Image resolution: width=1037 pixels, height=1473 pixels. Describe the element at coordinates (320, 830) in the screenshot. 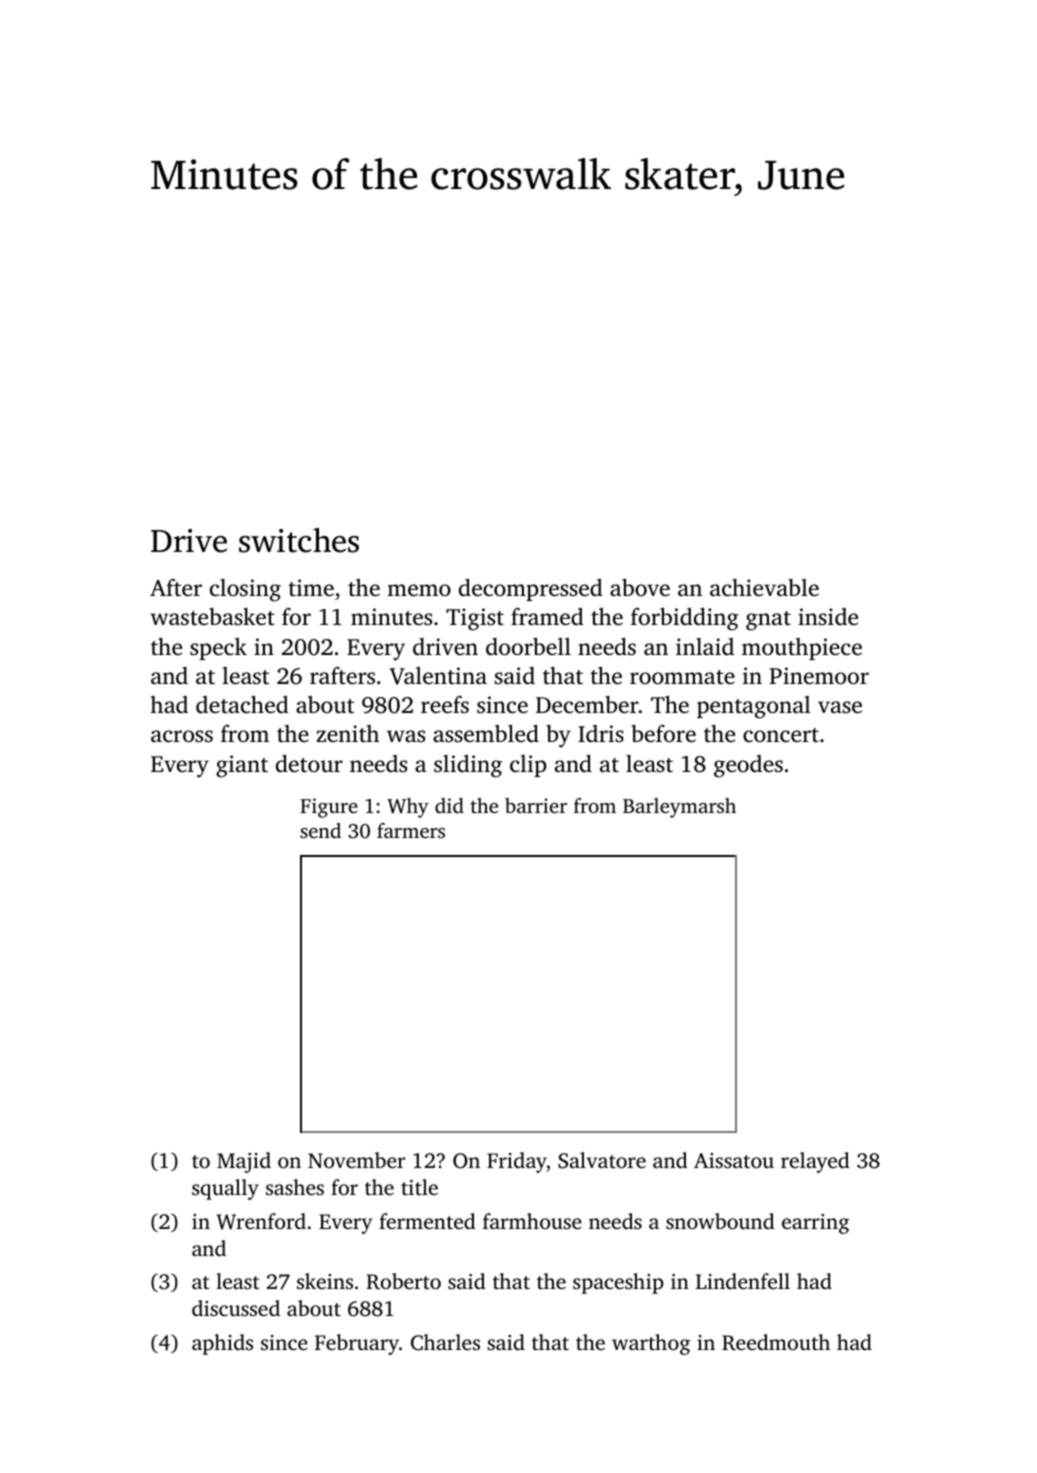

I see `send` at that location.
